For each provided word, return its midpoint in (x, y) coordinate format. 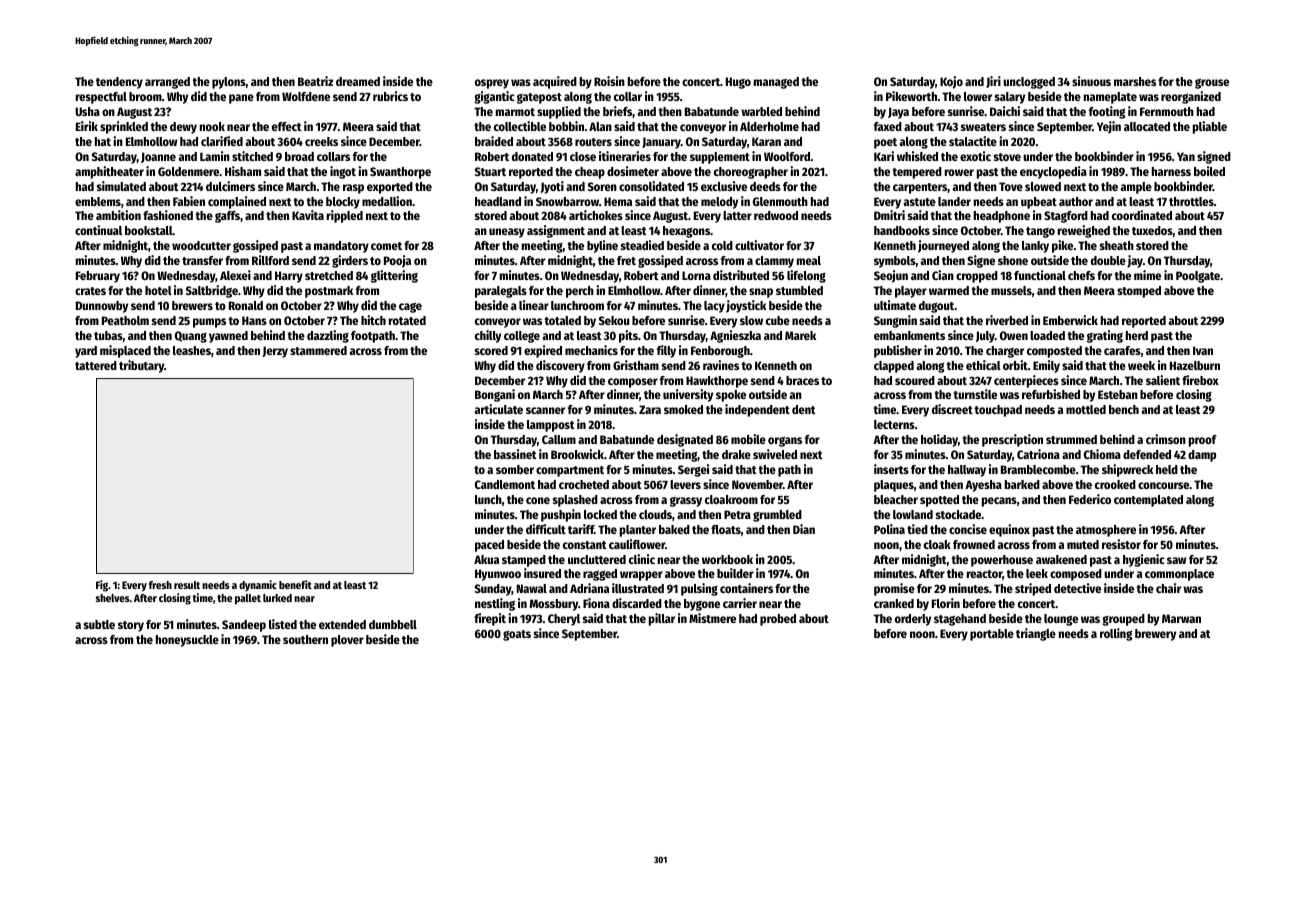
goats (517, 635)
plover (347, 641)
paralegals (501, 292)
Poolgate (1198, 277)
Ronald (246, 305)
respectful (101, 98)
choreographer (751, 173)
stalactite (973, 141)
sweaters (983, 127)
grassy (686, 502)
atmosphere (1106, 531)
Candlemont (505, 484)
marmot (515, 112)
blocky (343, 203)
